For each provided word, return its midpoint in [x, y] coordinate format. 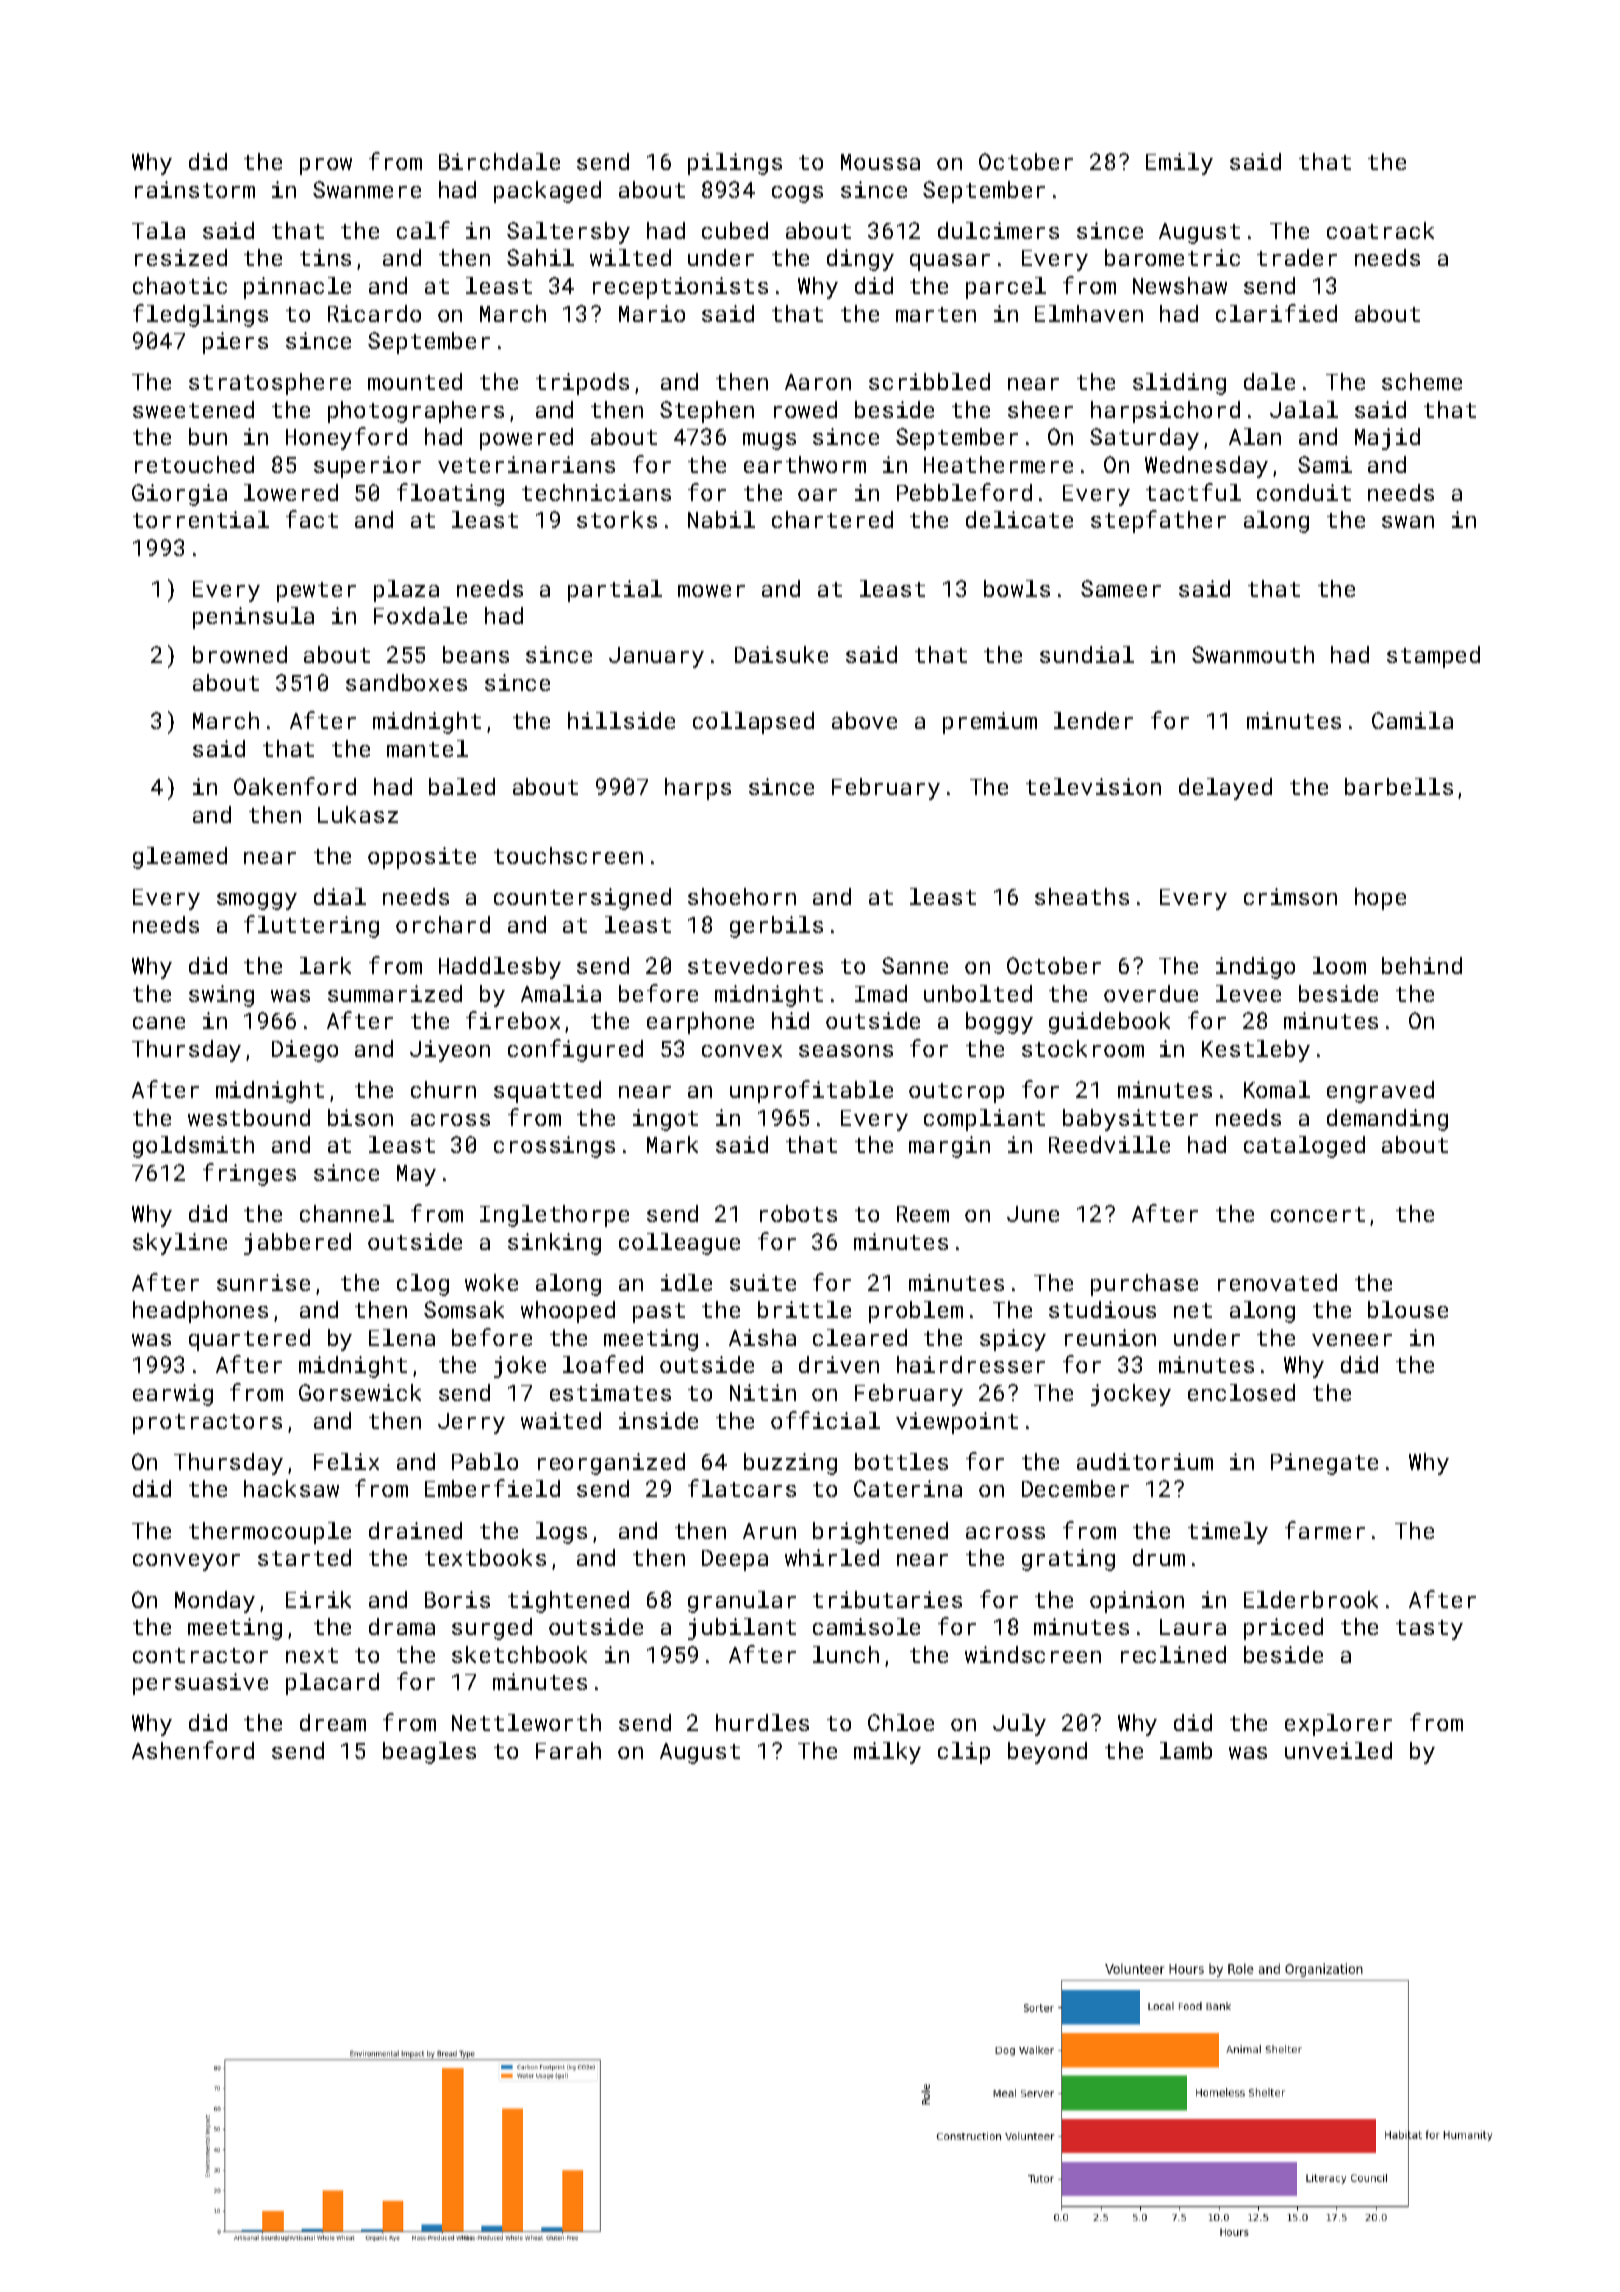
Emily [1179, 164]
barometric [1172, 257]
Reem [923, 1214]
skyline [180, 1244]
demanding [1387, 1120]
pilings [735, 164]
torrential [201, 519]
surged [492, 1629]
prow [326, 166]
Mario [652, 313]
